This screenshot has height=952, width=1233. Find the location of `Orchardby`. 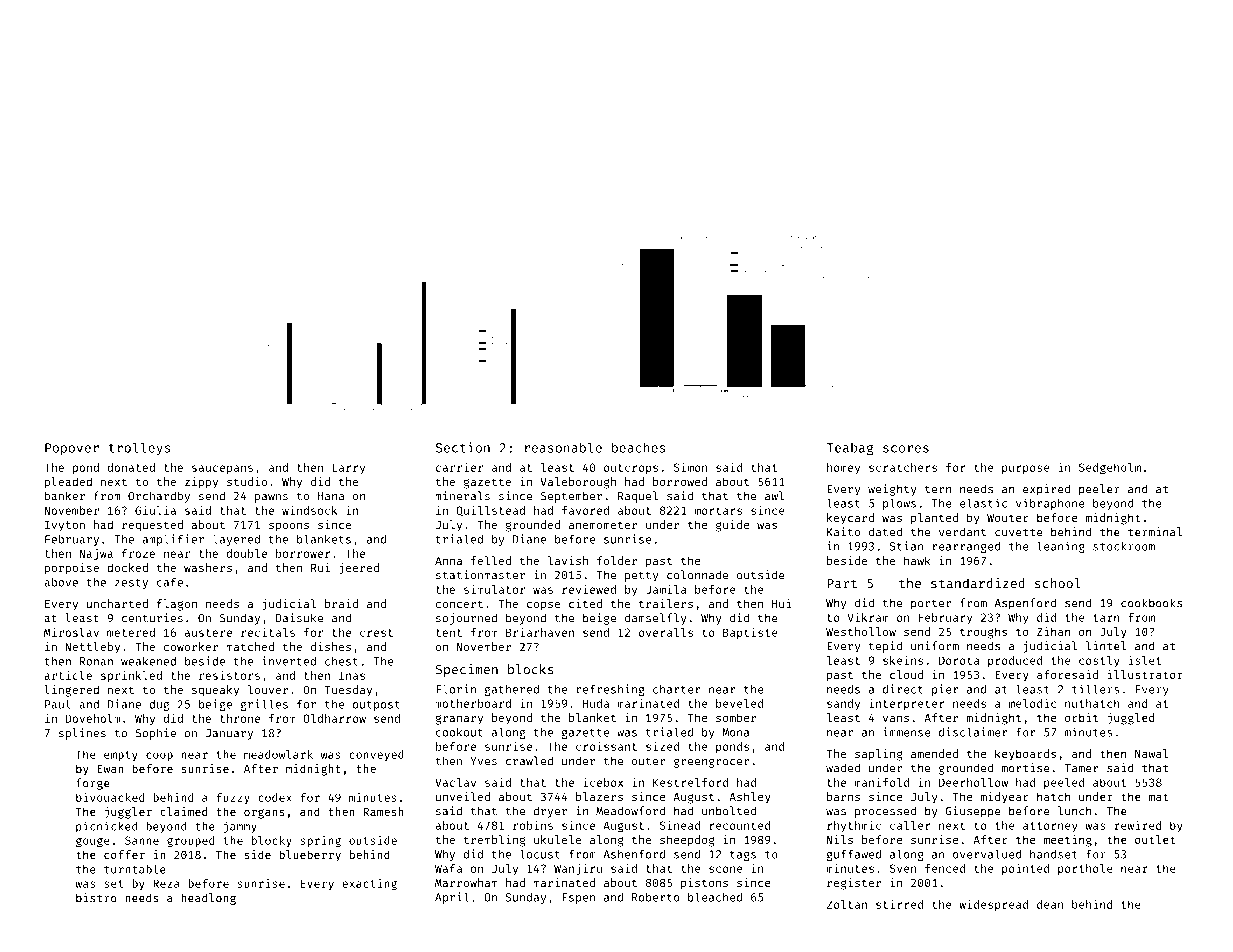

Orchardby is located at coordinates (159, 497).
